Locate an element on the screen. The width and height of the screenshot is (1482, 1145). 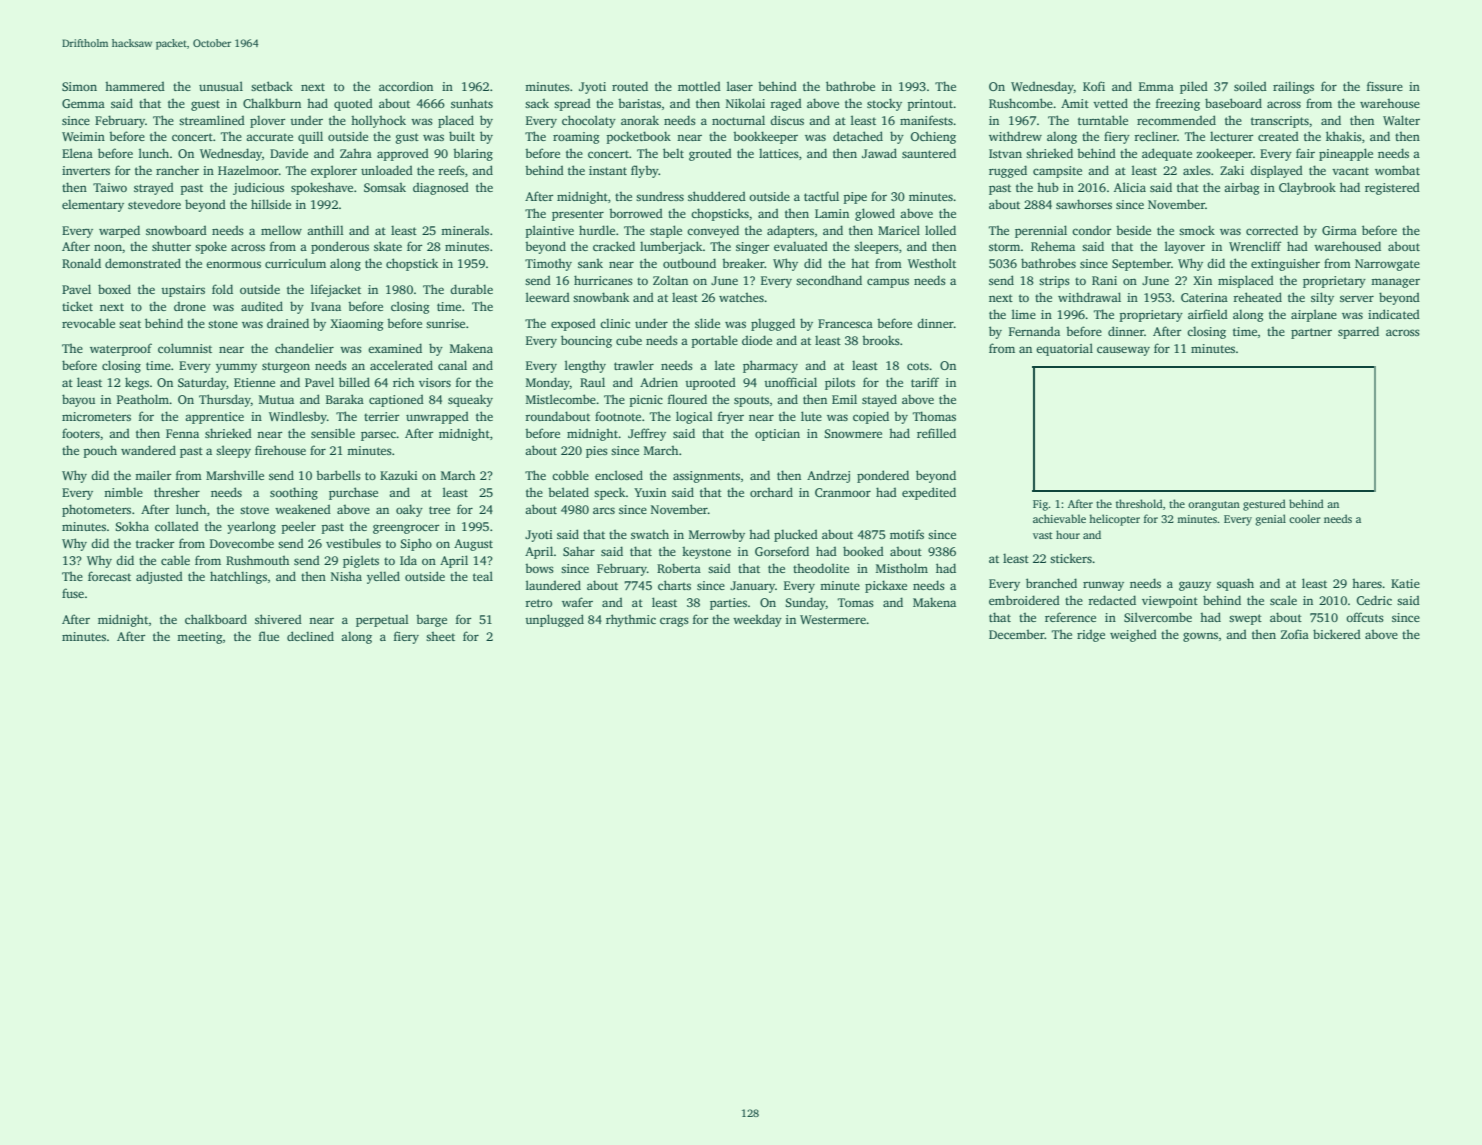
drone is located at coordinates (190, 306).
